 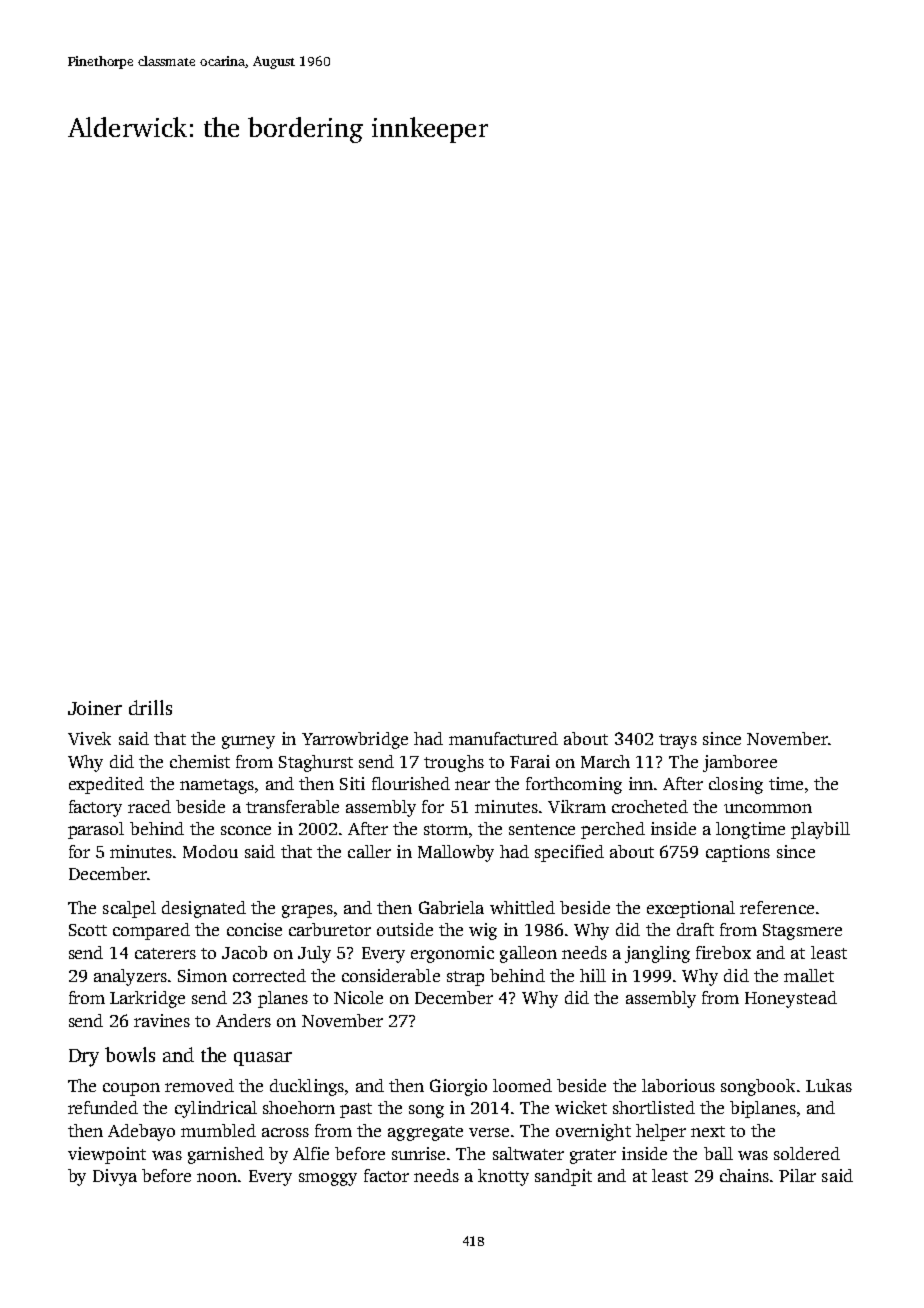 What do you see at coordinates (451, 907) in the screenshot?
I see `Gabriela` at bounding box center [451, 907].
